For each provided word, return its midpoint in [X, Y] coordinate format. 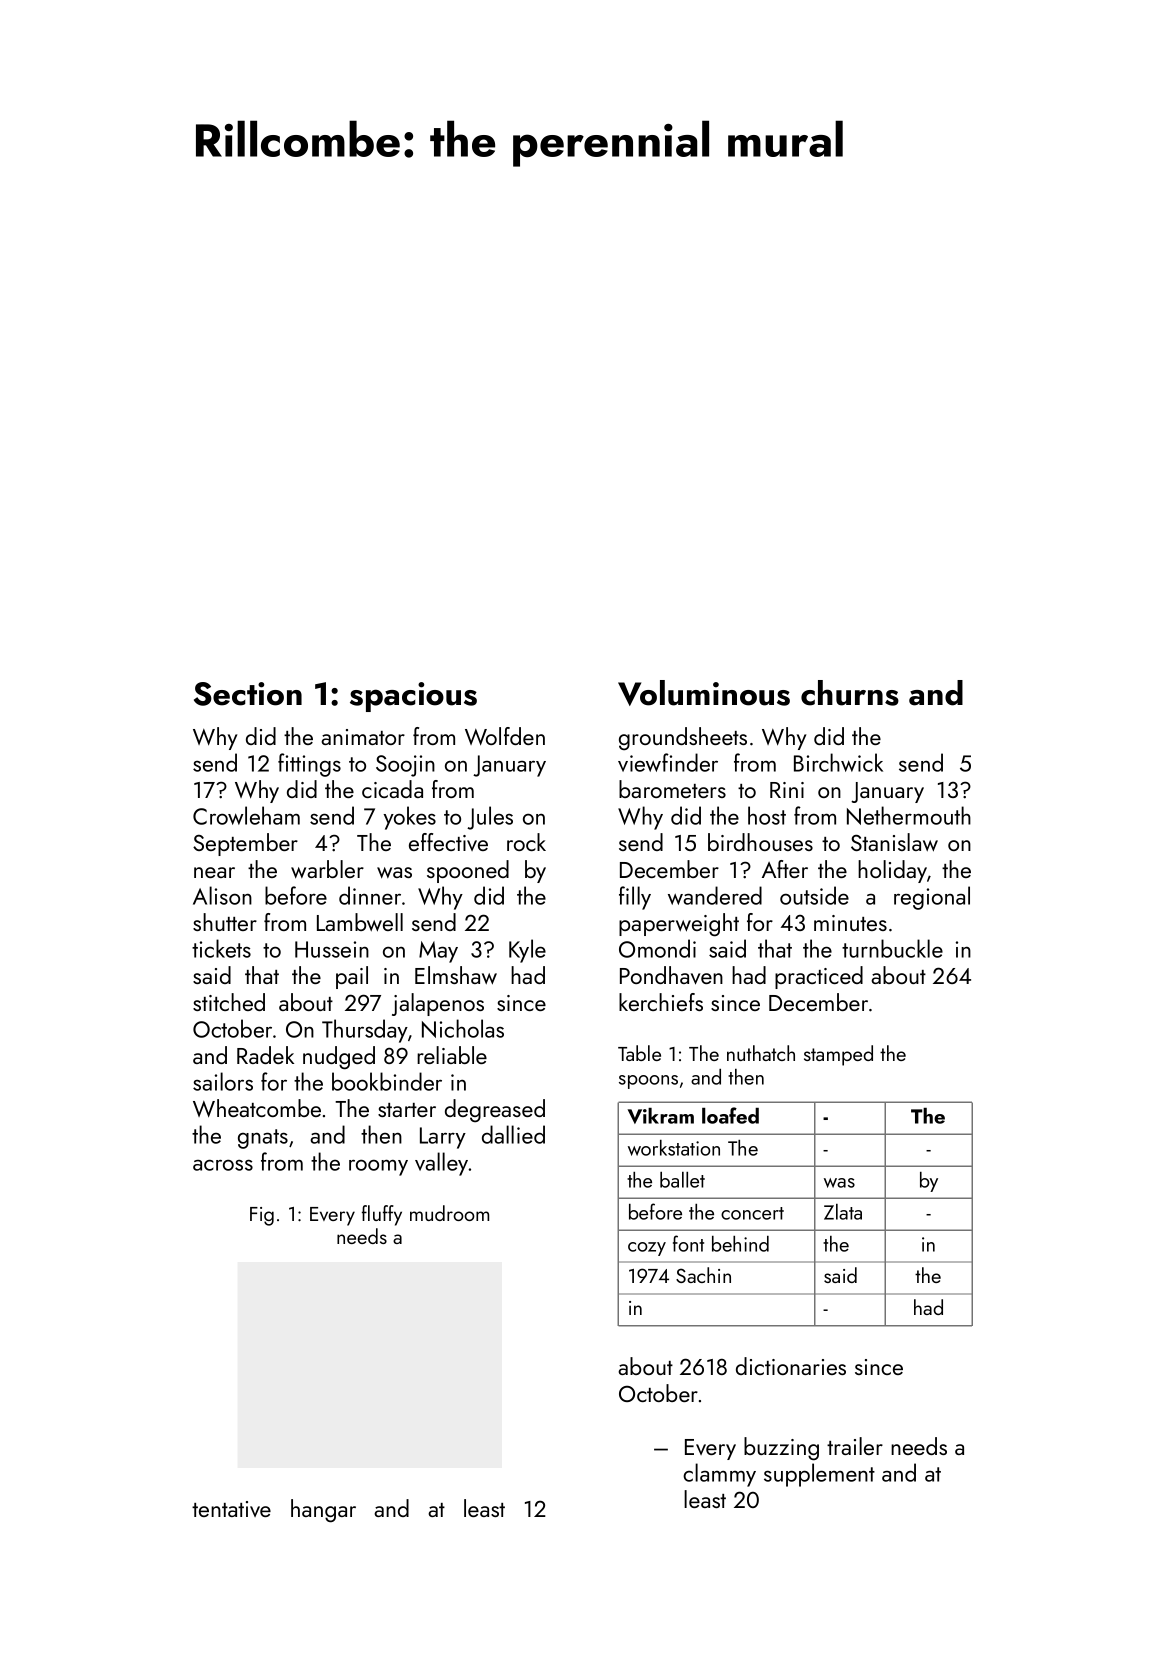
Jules [490, 818]
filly [635, 898]
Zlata [843, 1212]
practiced [819, 977]
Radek [265, 1055]
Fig [262, 1216]
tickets [221, 948]
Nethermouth [909, 815]
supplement [819, 1475]
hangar [323, 1511]
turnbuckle [892, 948]
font [688, 1243]
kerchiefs [661, 1002]
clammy [719, 1475]
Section [248, 694]
